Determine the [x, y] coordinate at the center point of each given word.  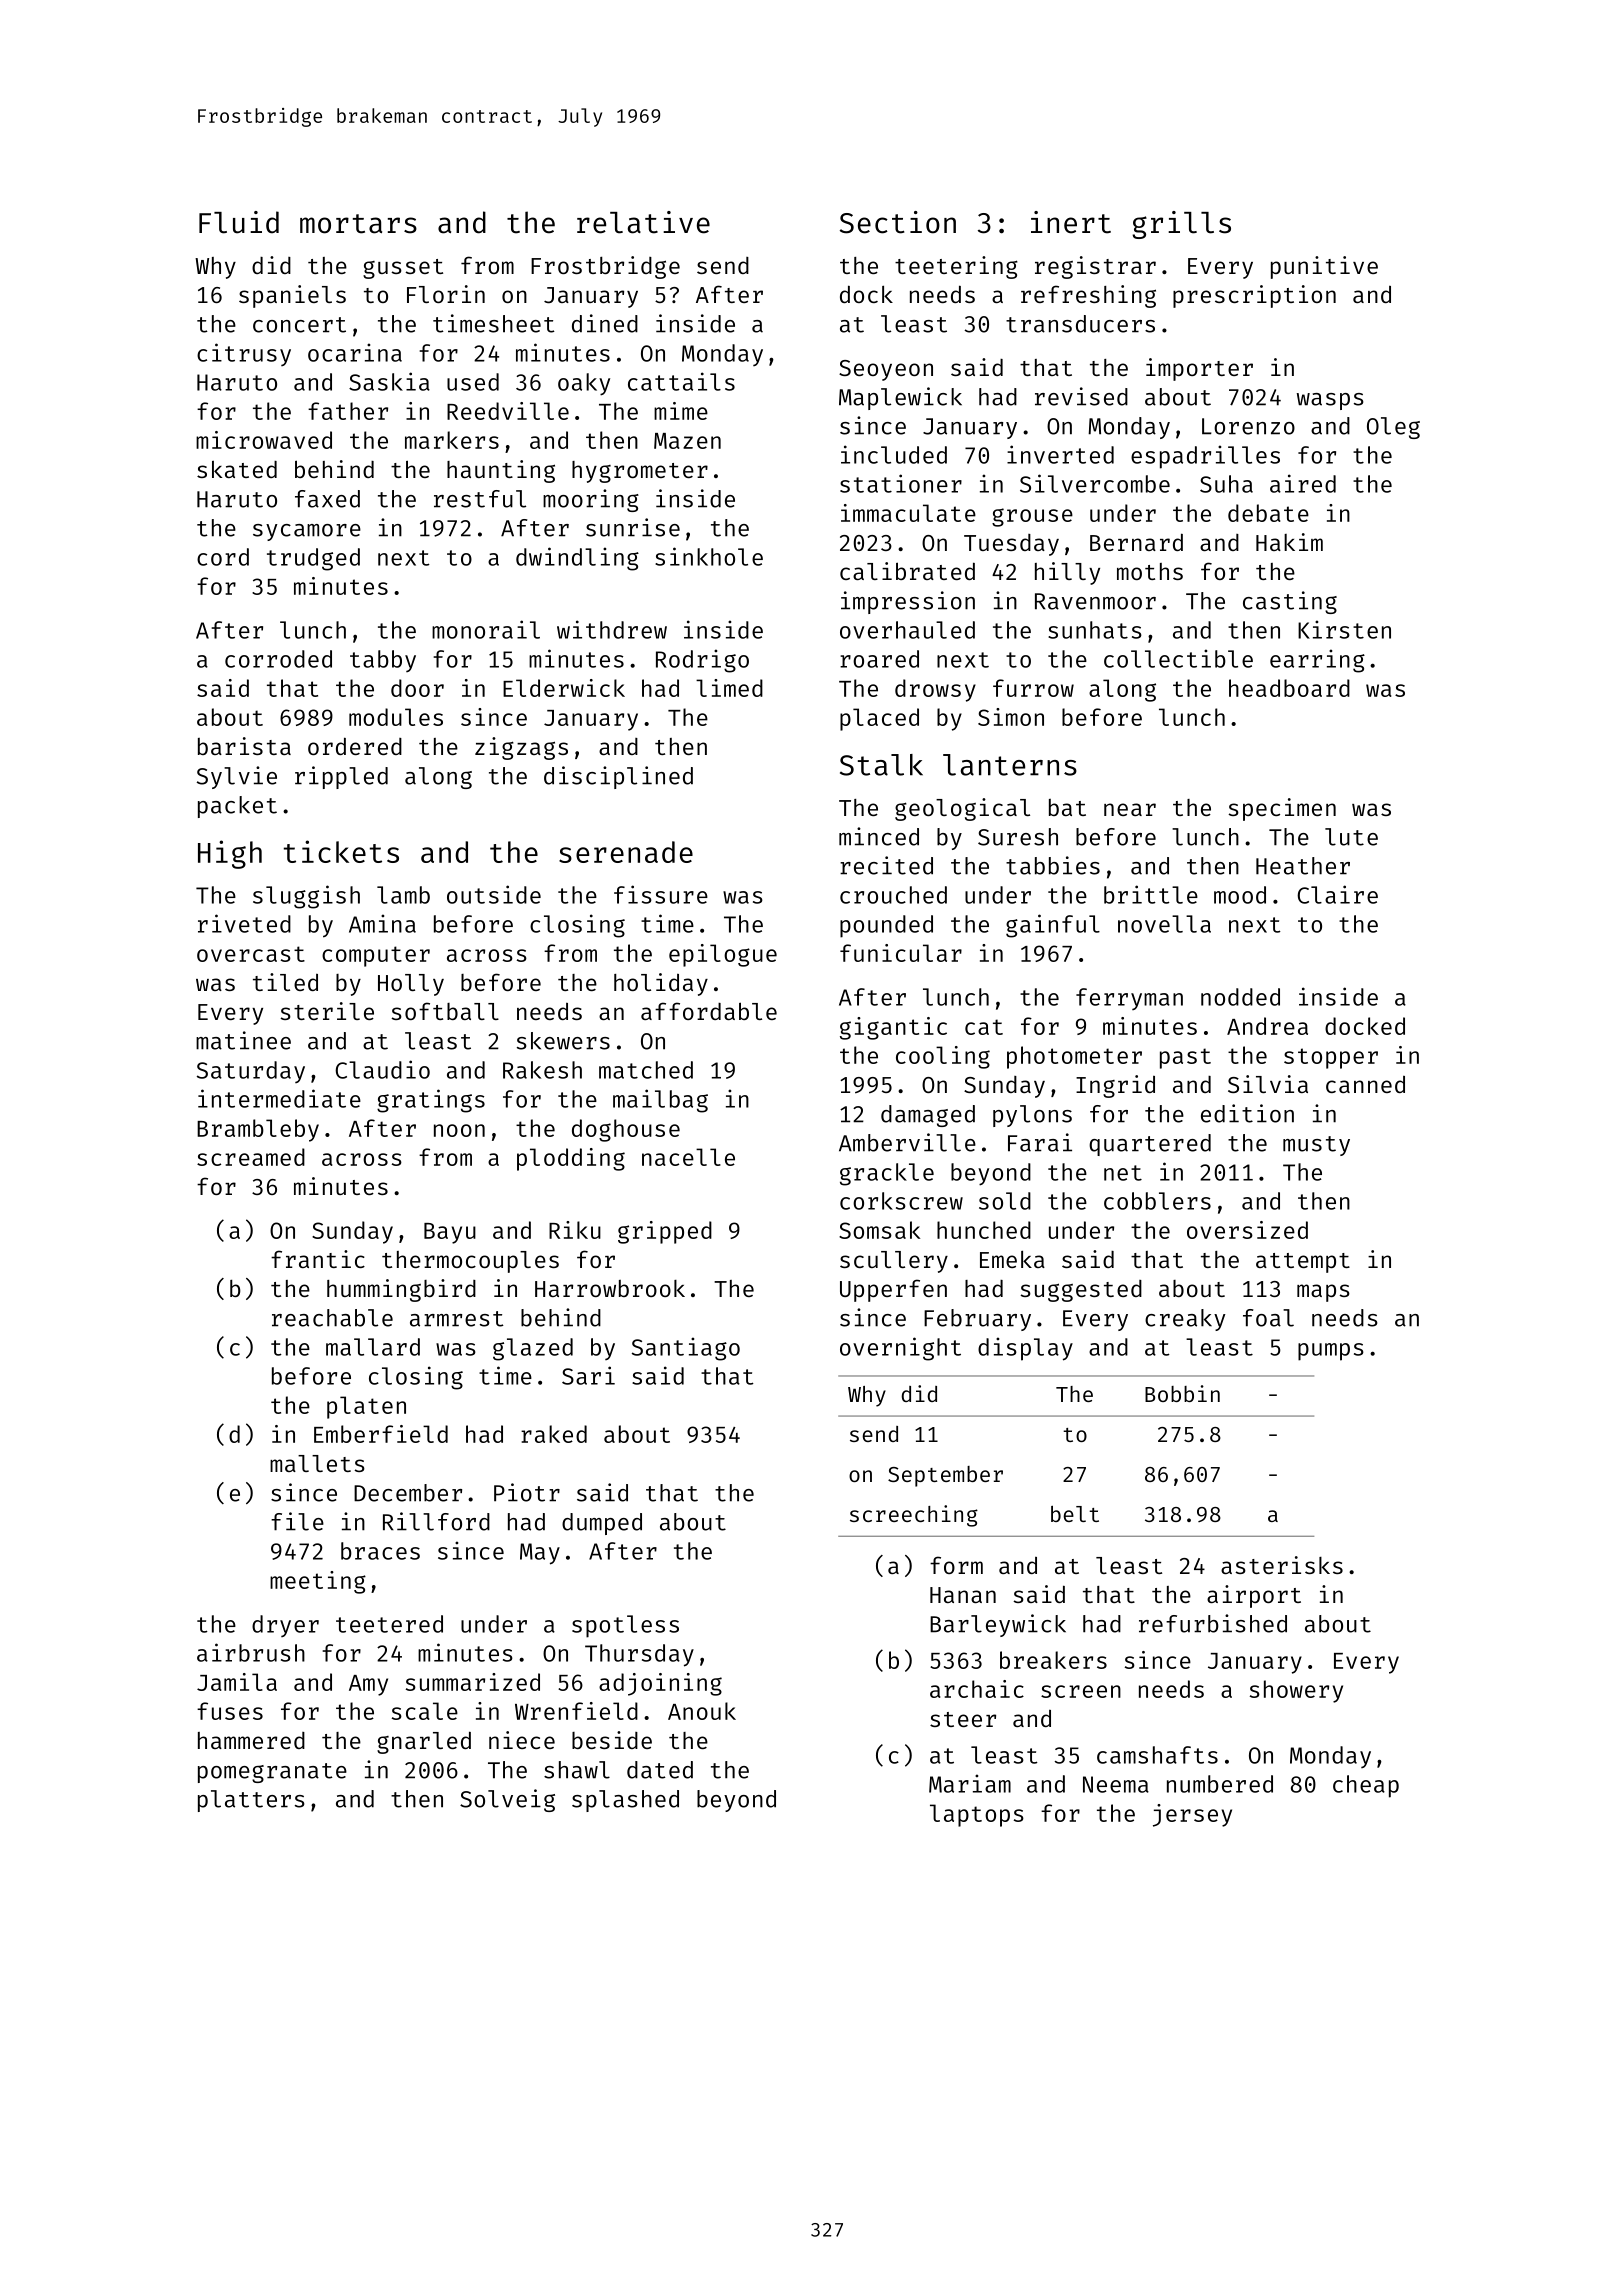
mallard [373, 1347]
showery [1296, 1691]
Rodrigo [702, 661]
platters [251, 1801]
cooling [943, 1057]
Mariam [970, 1783]
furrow [1033, 688]
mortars [358, 224]
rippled [341, 777]
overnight [900, 1349]
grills [1181, 225]
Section [898, 222]
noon [459, 1130]
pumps [1331, 1352]
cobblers [1157, 1201]
